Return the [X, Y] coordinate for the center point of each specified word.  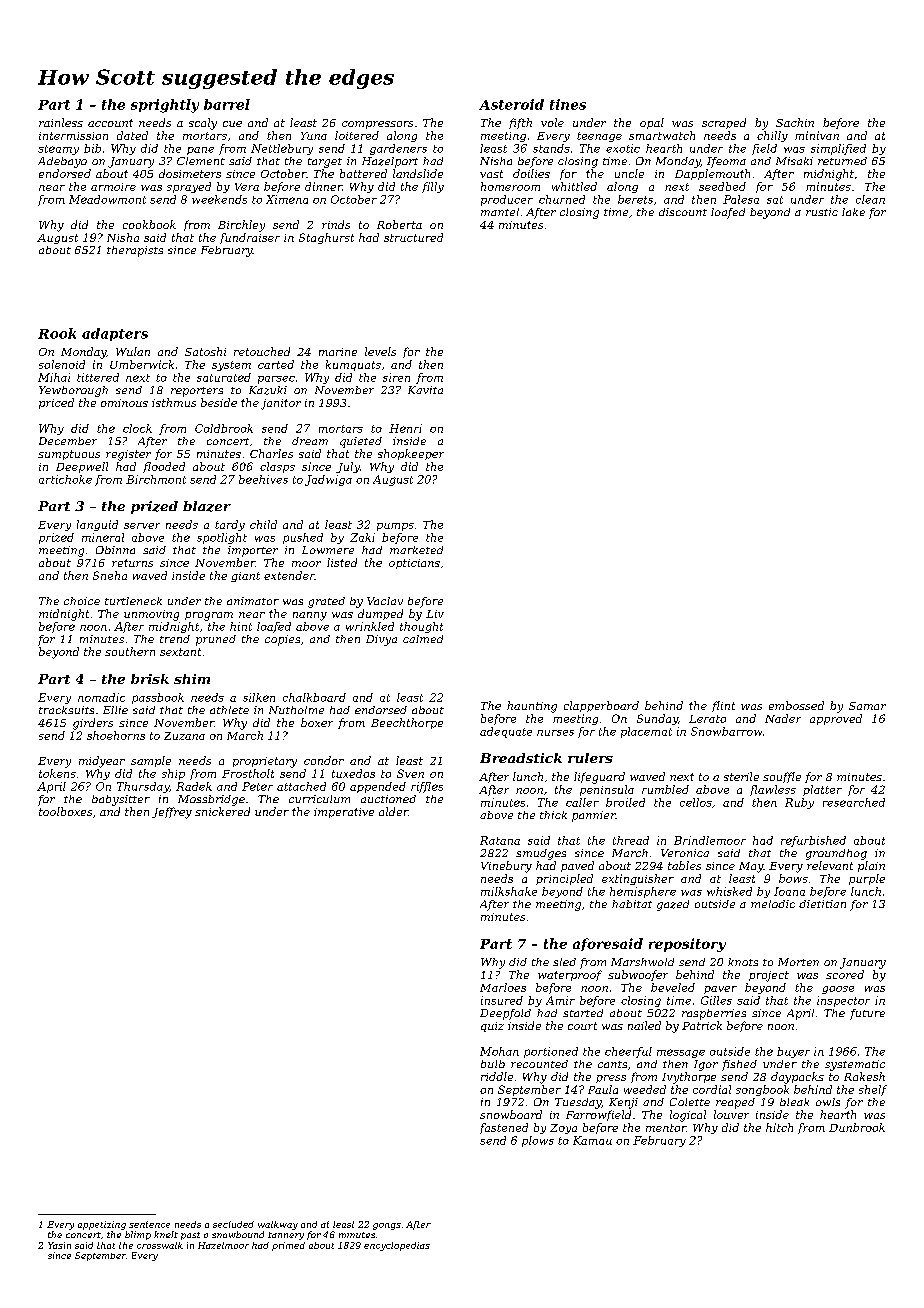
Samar [867, 706]
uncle [629, 173]
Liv [435, 614]
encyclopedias [397, 1246]
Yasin [59, 1245]
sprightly [165, 106]
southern [130, 651]
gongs [387, 1226]
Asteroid [511, 104]
